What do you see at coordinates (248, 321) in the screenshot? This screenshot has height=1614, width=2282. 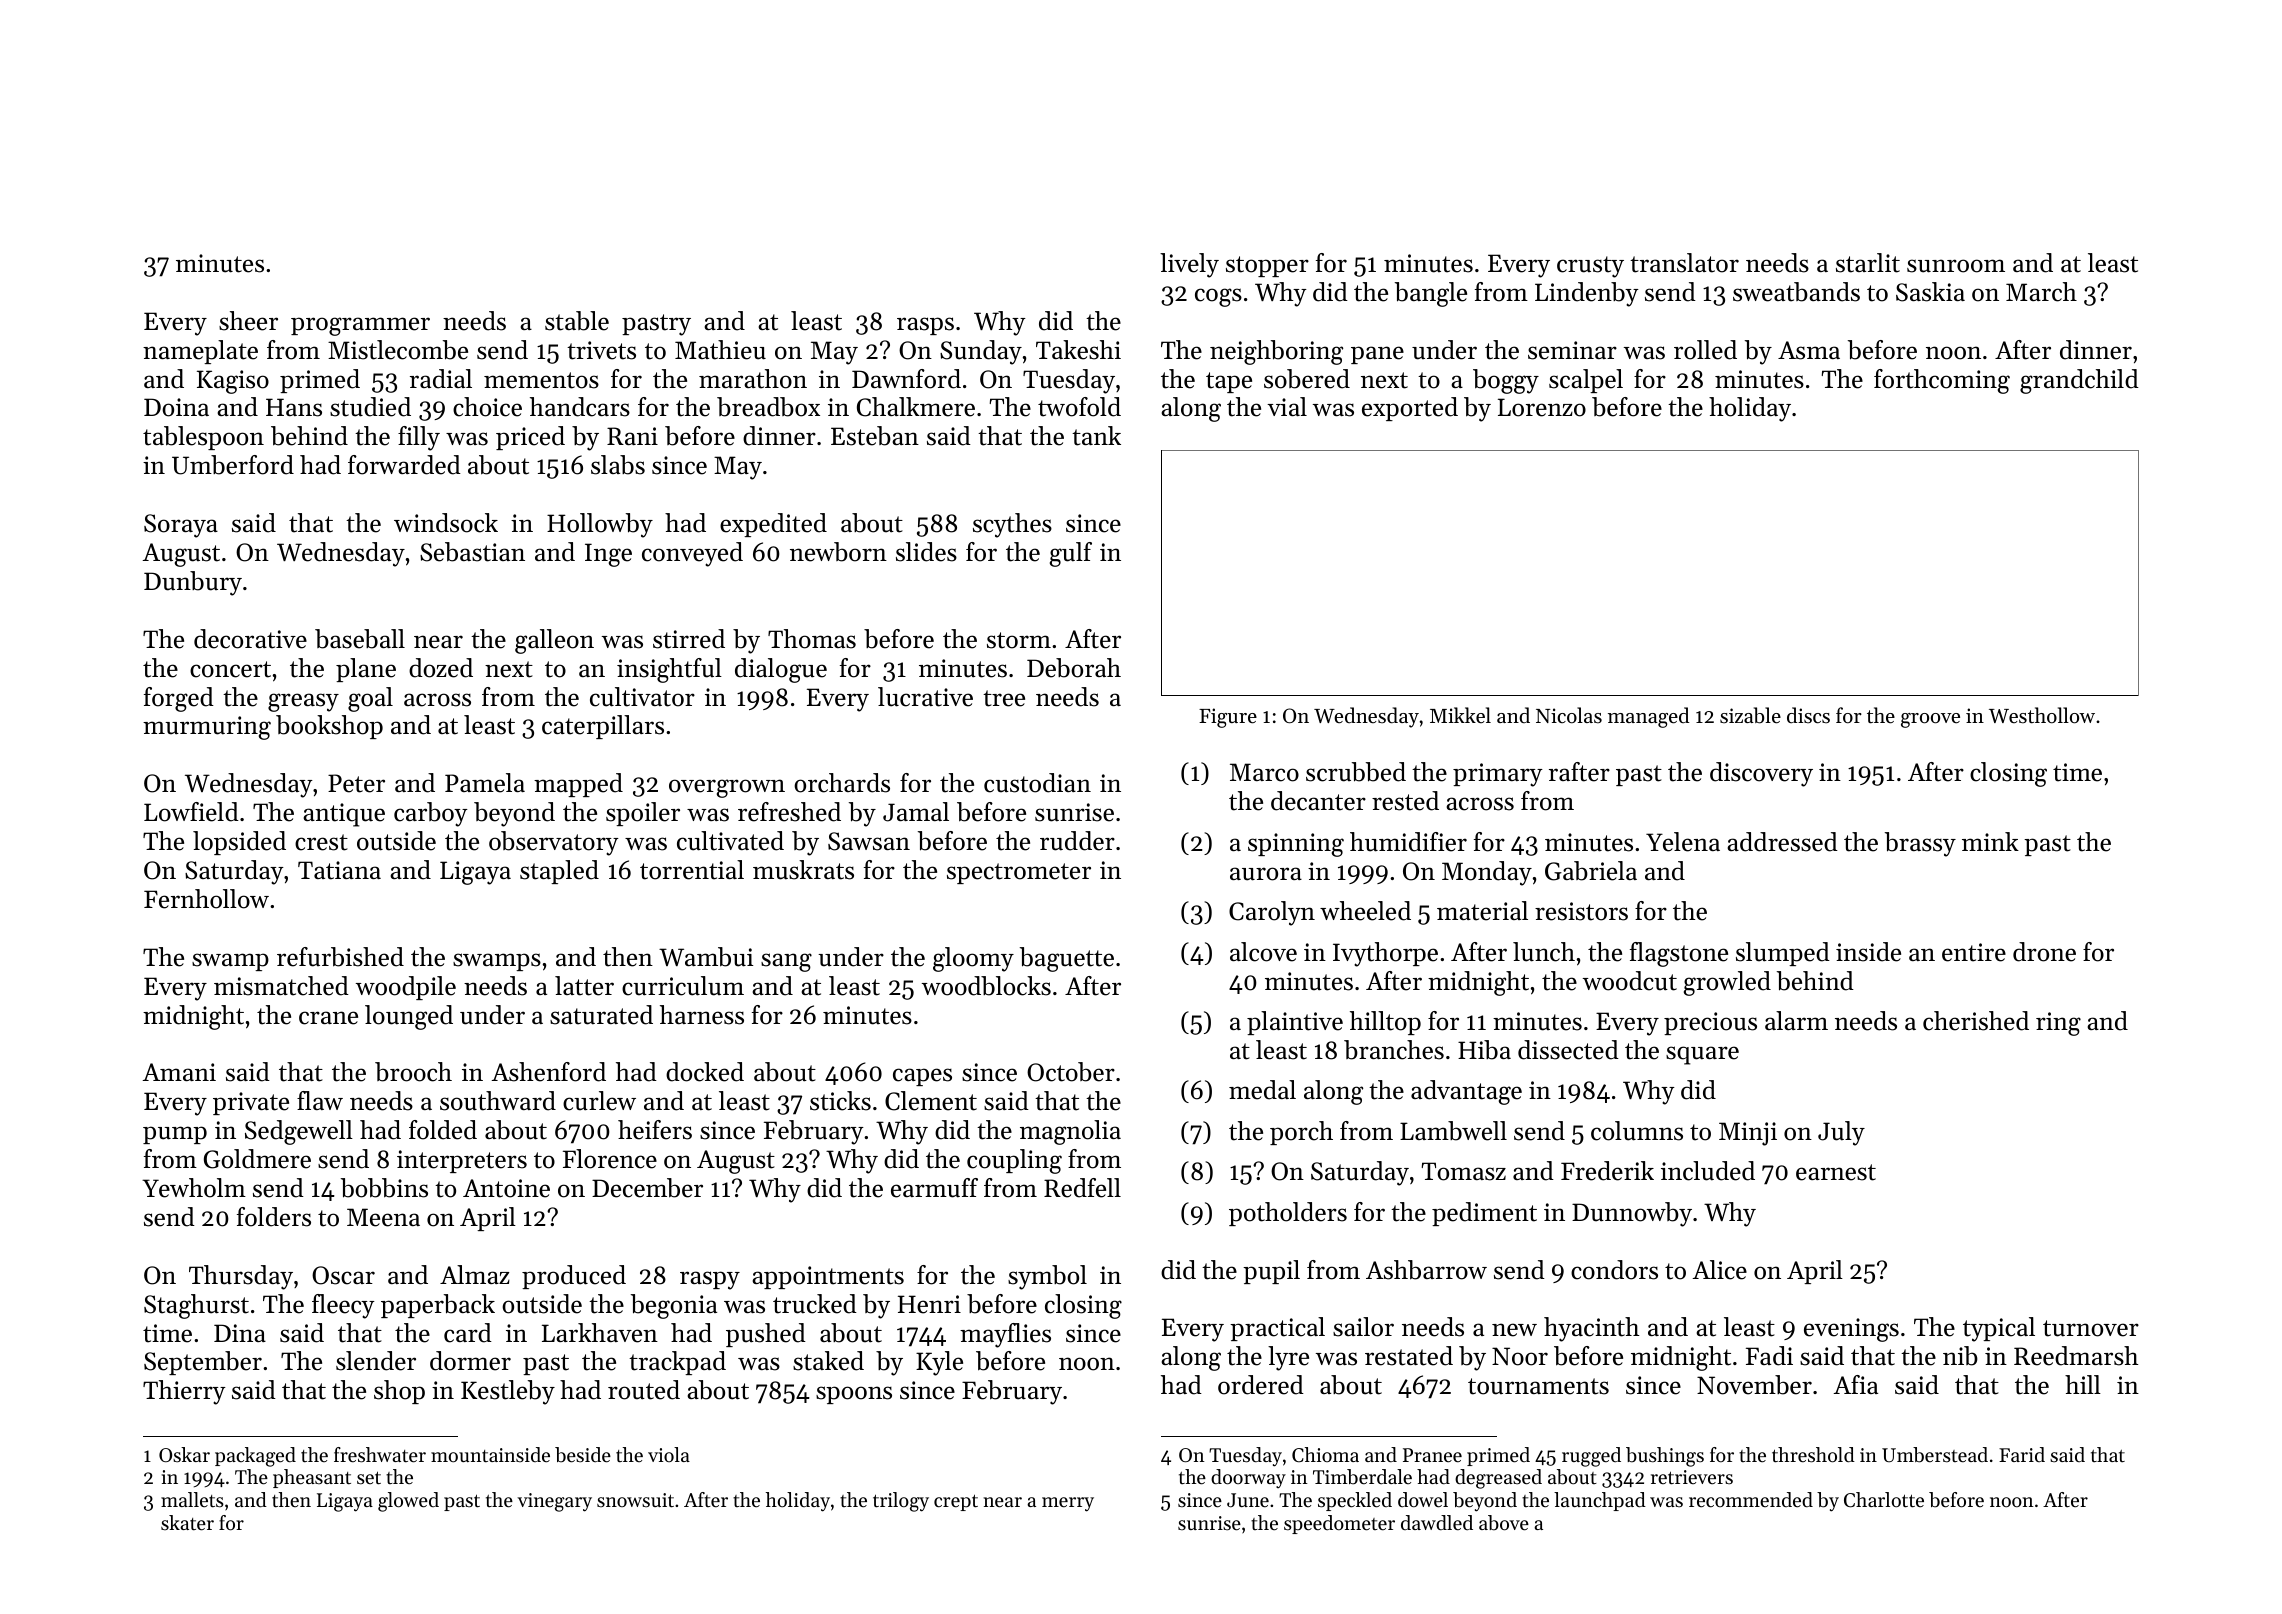 I see `sheer` at bounding box center [248, 321].
